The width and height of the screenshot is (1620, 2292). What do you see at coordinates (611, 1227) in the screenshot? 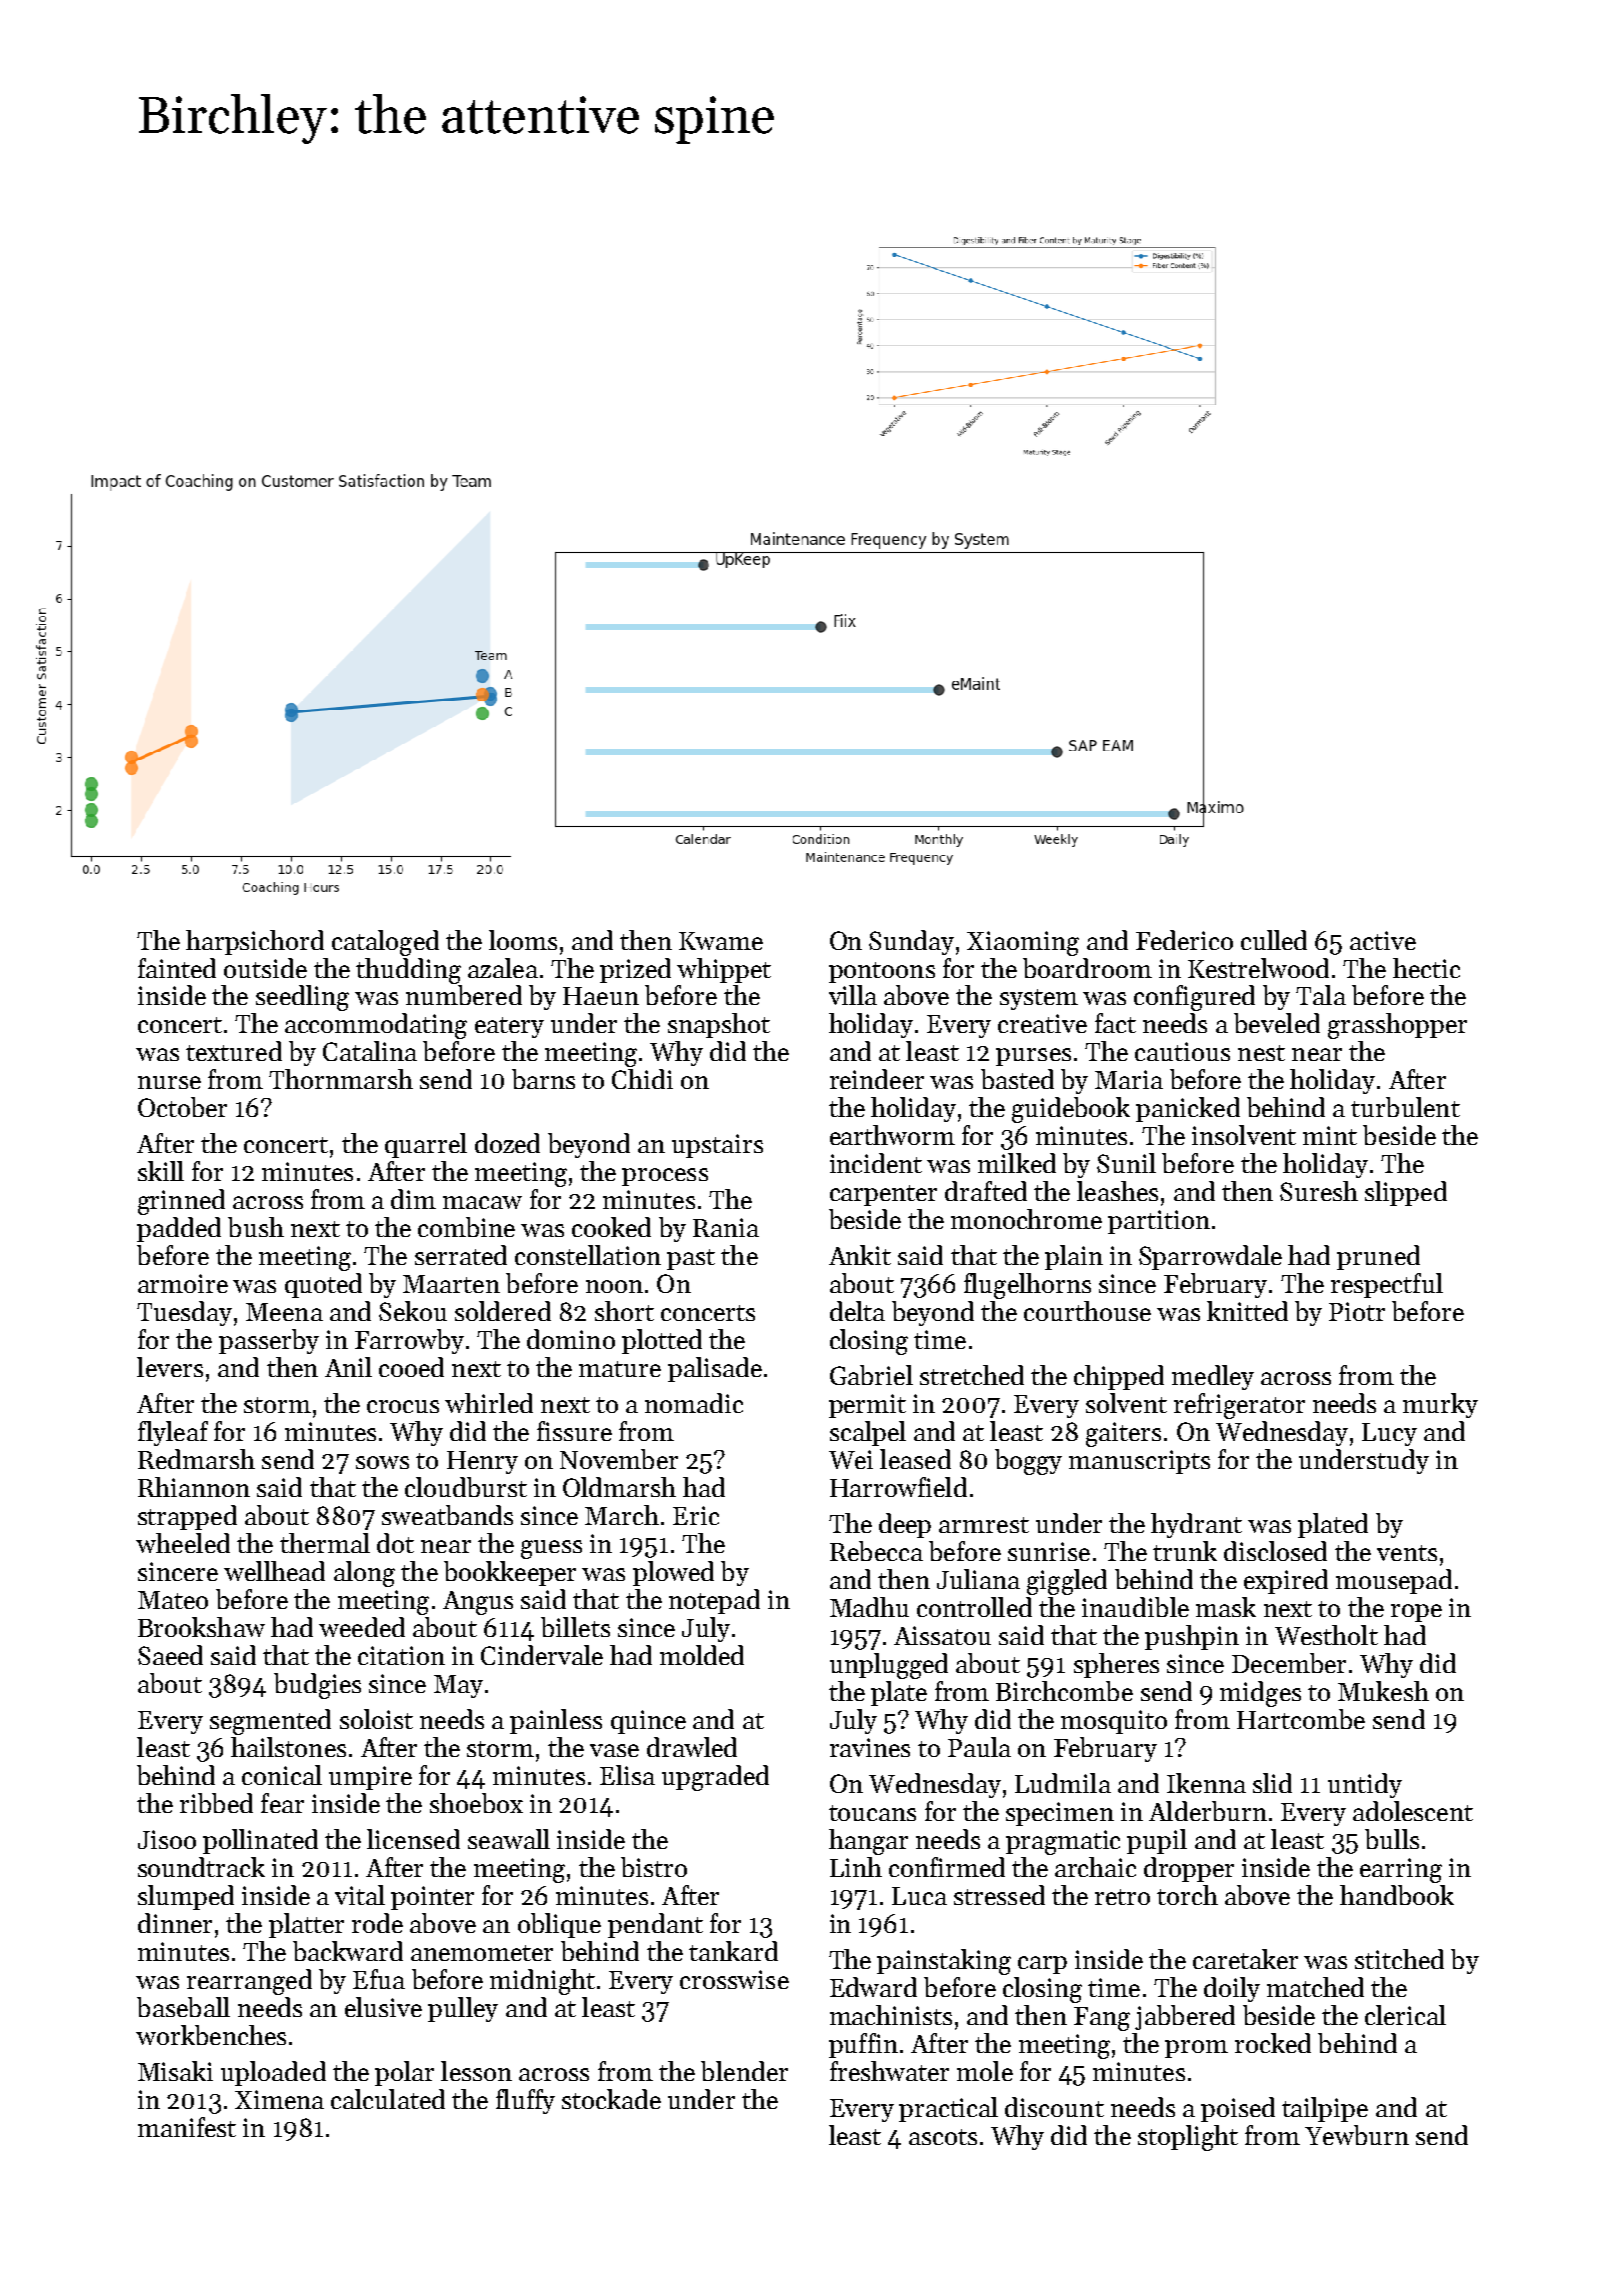
I see `cooked` at bounding box center [611, 1227].
